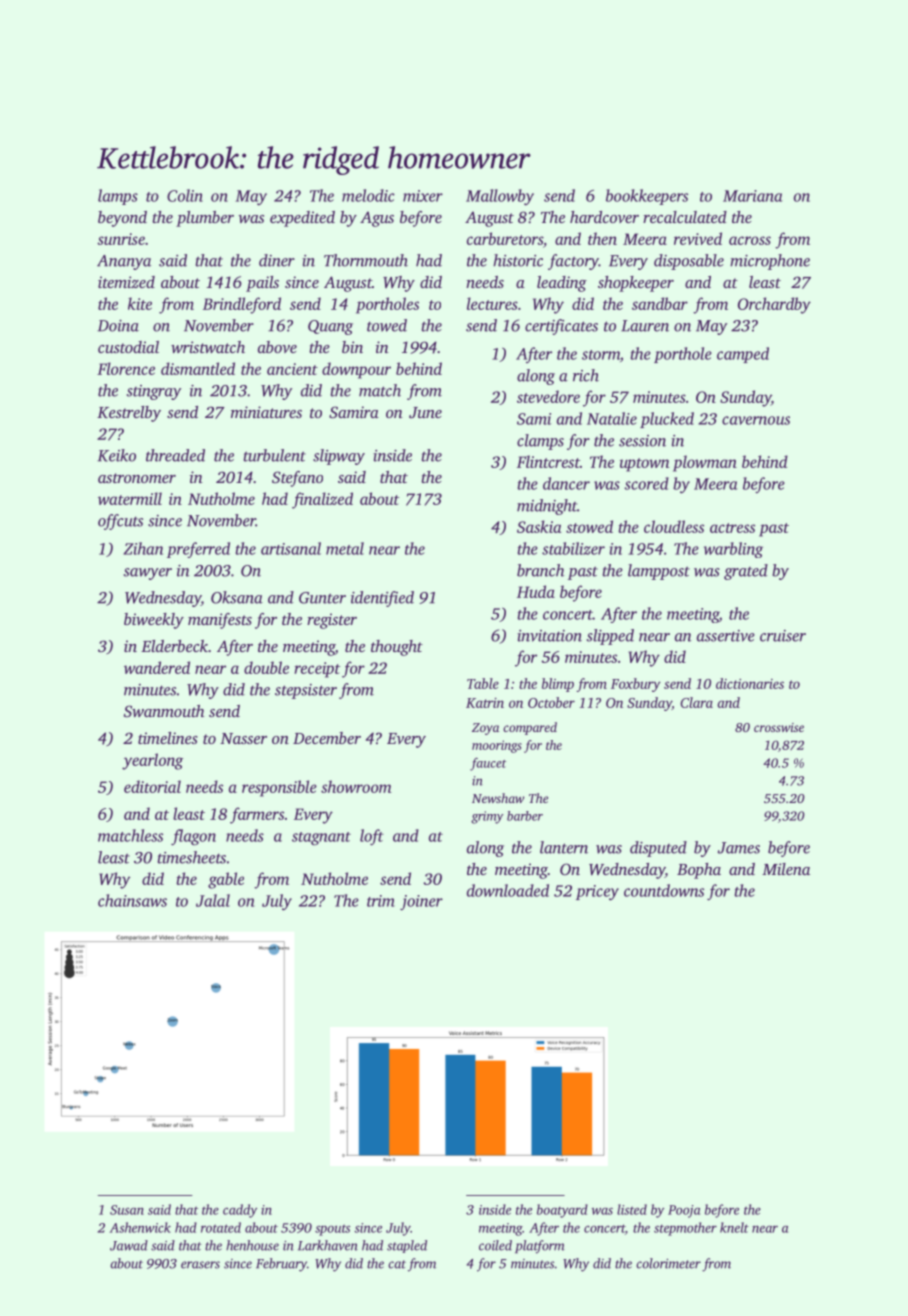 This screenshot has height=1316, width=908. I want to click on Colin, so click(185, 195).
